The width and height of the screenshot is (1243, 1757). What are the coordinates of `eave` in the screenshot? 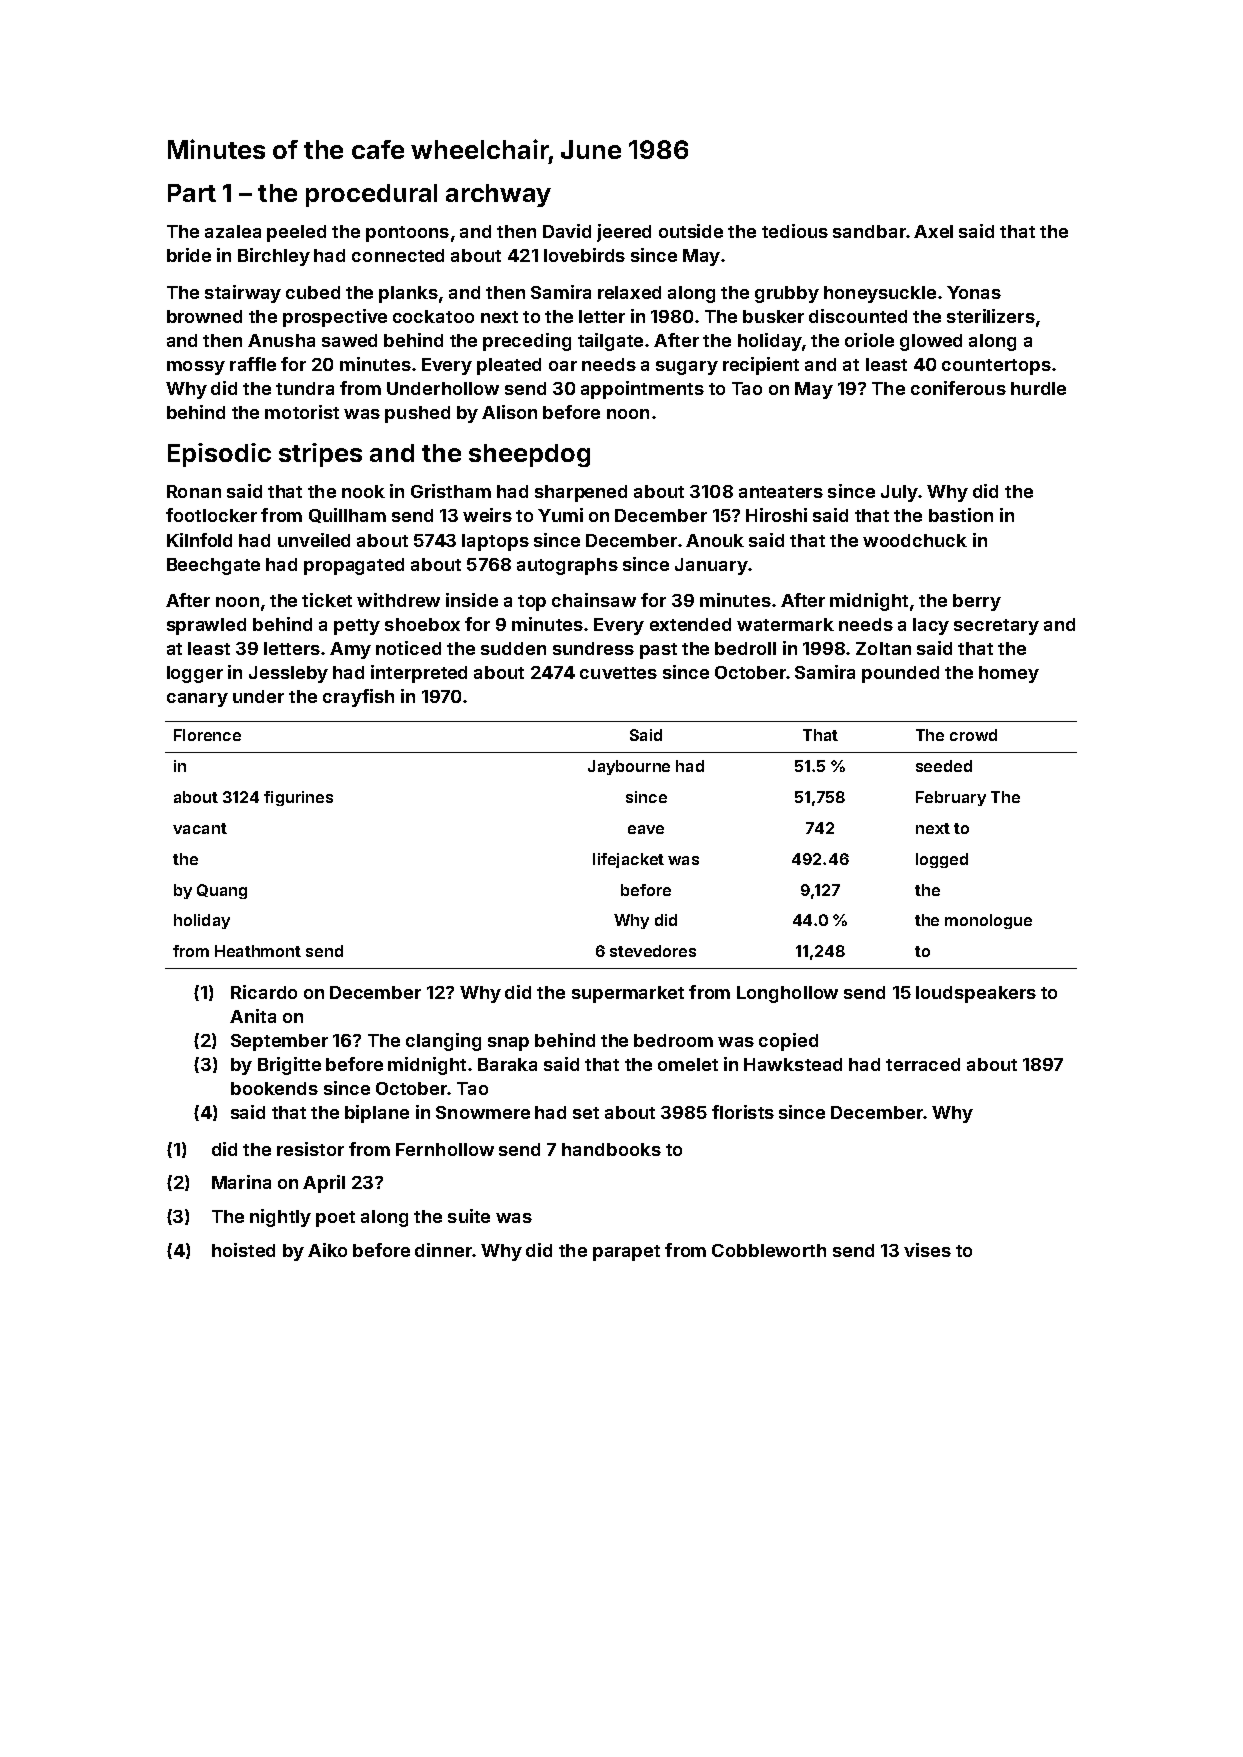 It's located at (646, 829).
